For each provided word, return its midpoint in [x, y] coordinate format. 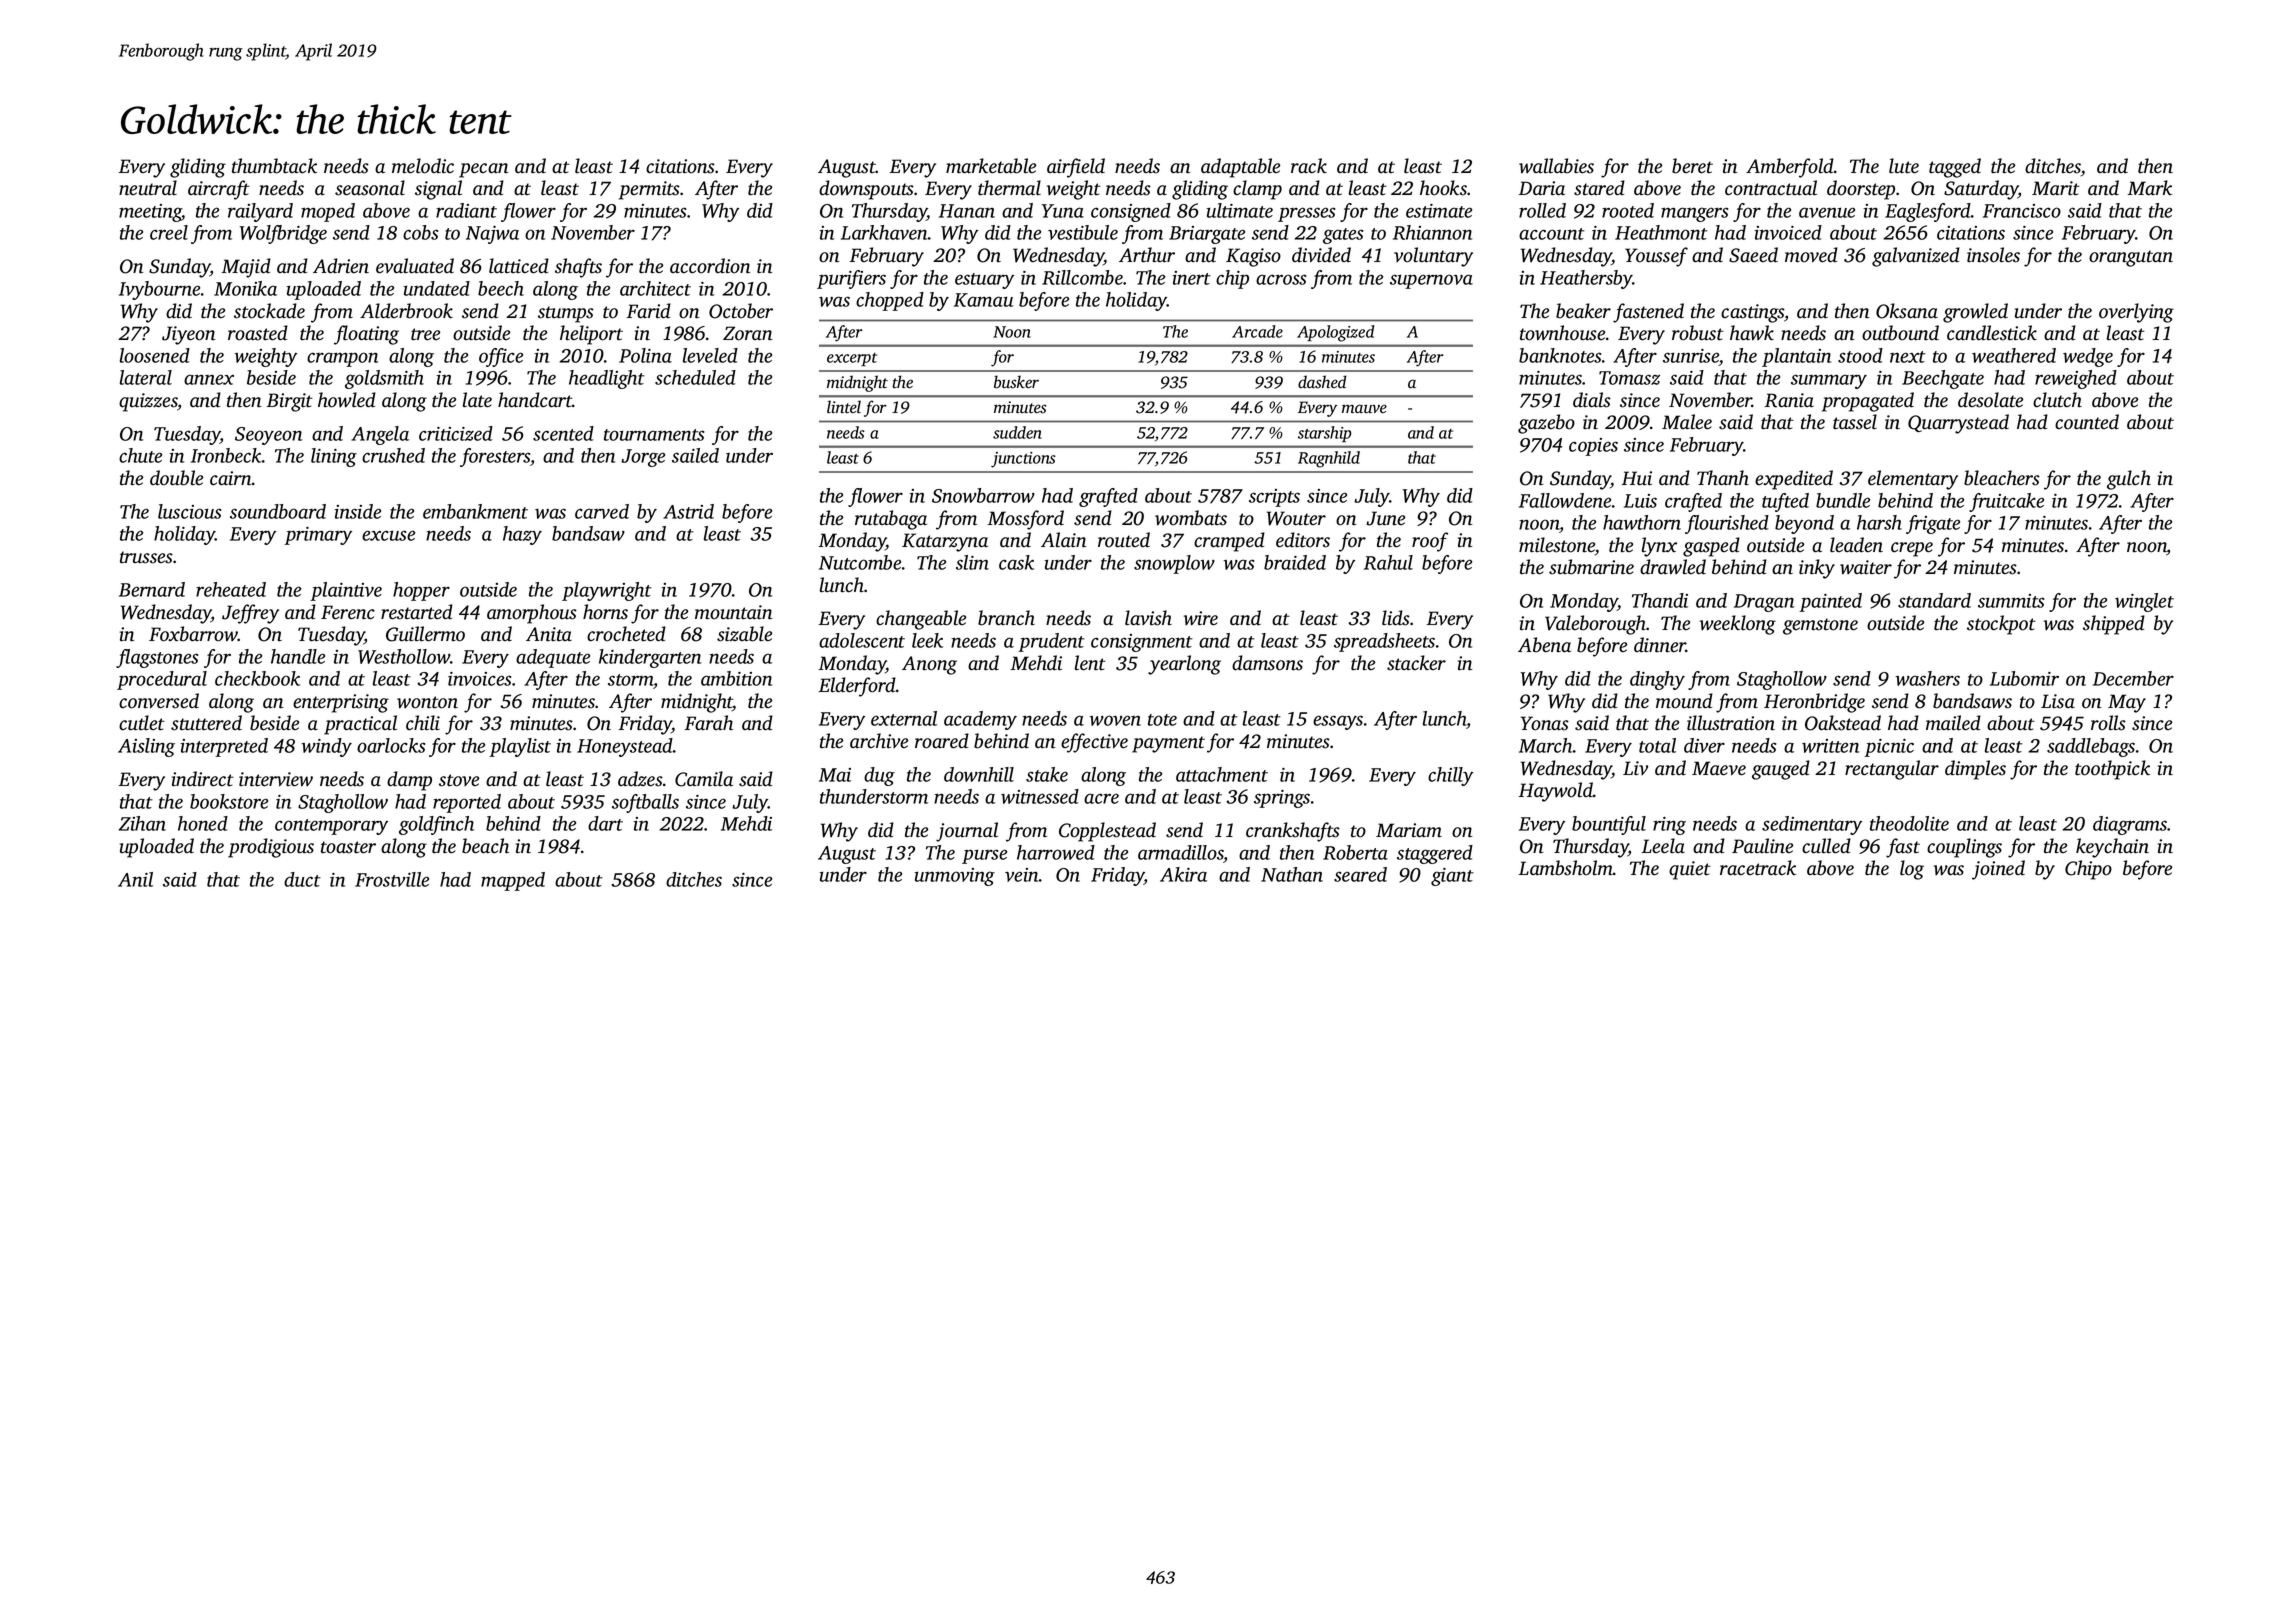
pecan [483, 170]
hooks [1443, 188]
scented [563, 433]
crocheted [626, 634]
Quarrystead [1958, 424]
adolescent [862, 640]
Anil [135, 879]
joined [1998, 870]
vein [1022, 875]
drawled [1673, 567]
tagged [1955, 168]
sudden [1017, 432]
